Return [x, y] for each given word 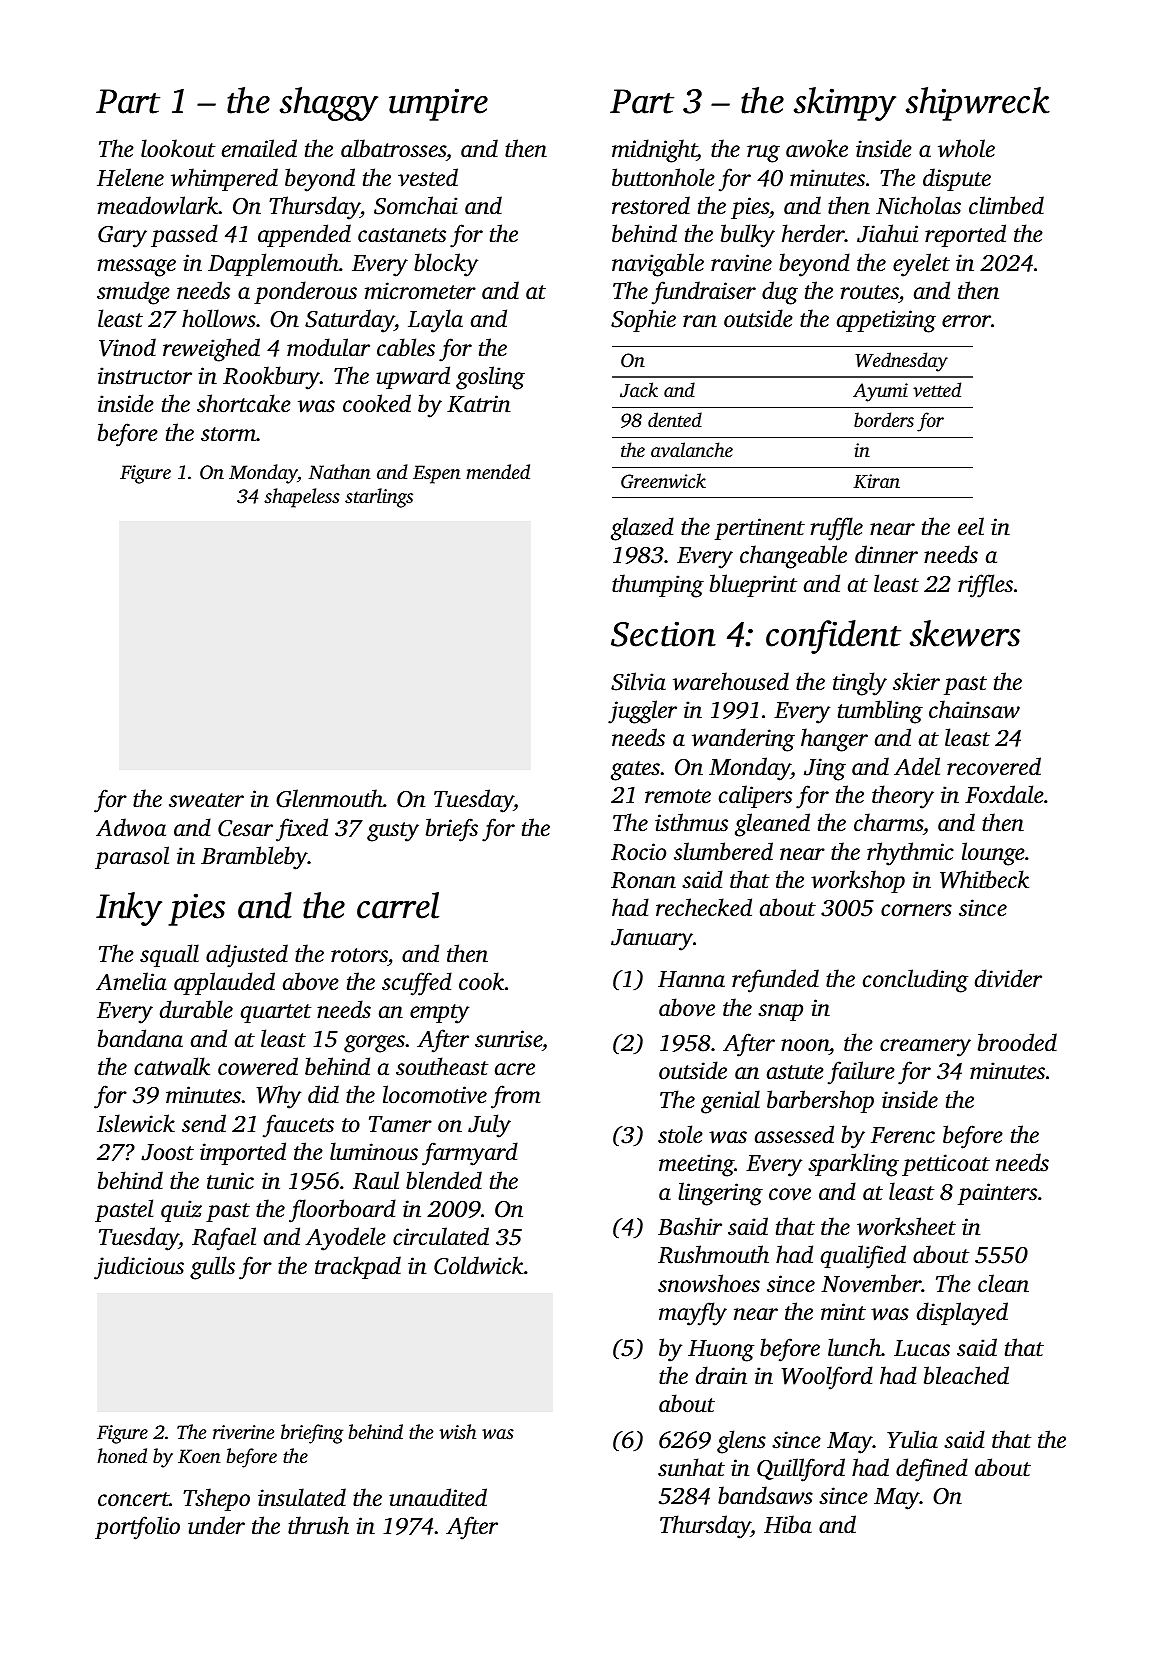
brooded [1017, 1042]
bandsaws [765, 1495]
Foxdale [1004, 794]
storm [228, 434]
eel [971, 526]
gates [635, 771]
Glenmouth [329, 798]
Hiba [788, 1524]
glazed [642, 529]
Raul [376, 1180]
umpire [438, 104]
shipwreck [978, 104]
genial [730, 1102]
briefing [312, 1434]
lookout [178, 148]
